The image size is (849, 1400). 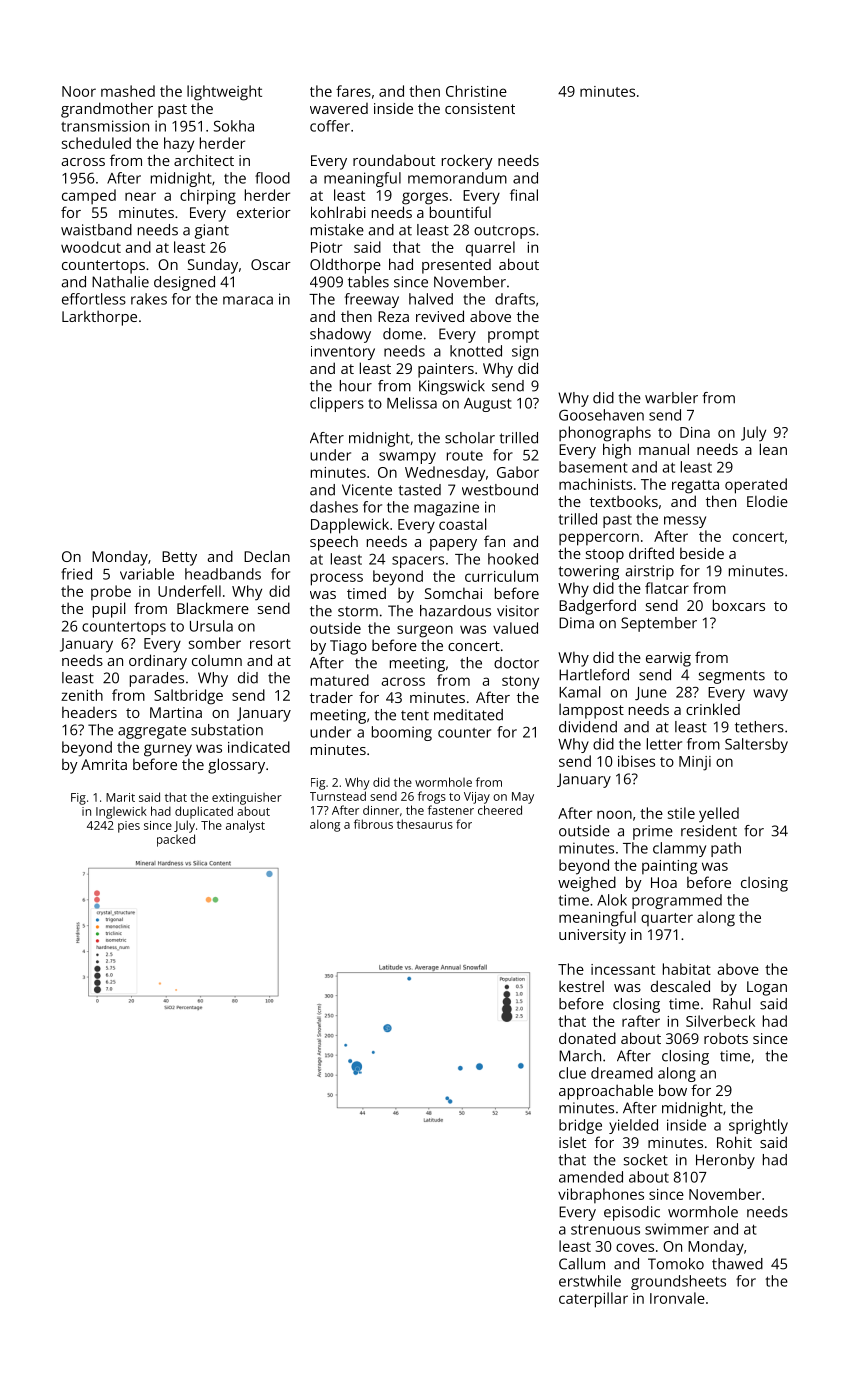 I want to click on Callum, so click(x=582, y=1264).
